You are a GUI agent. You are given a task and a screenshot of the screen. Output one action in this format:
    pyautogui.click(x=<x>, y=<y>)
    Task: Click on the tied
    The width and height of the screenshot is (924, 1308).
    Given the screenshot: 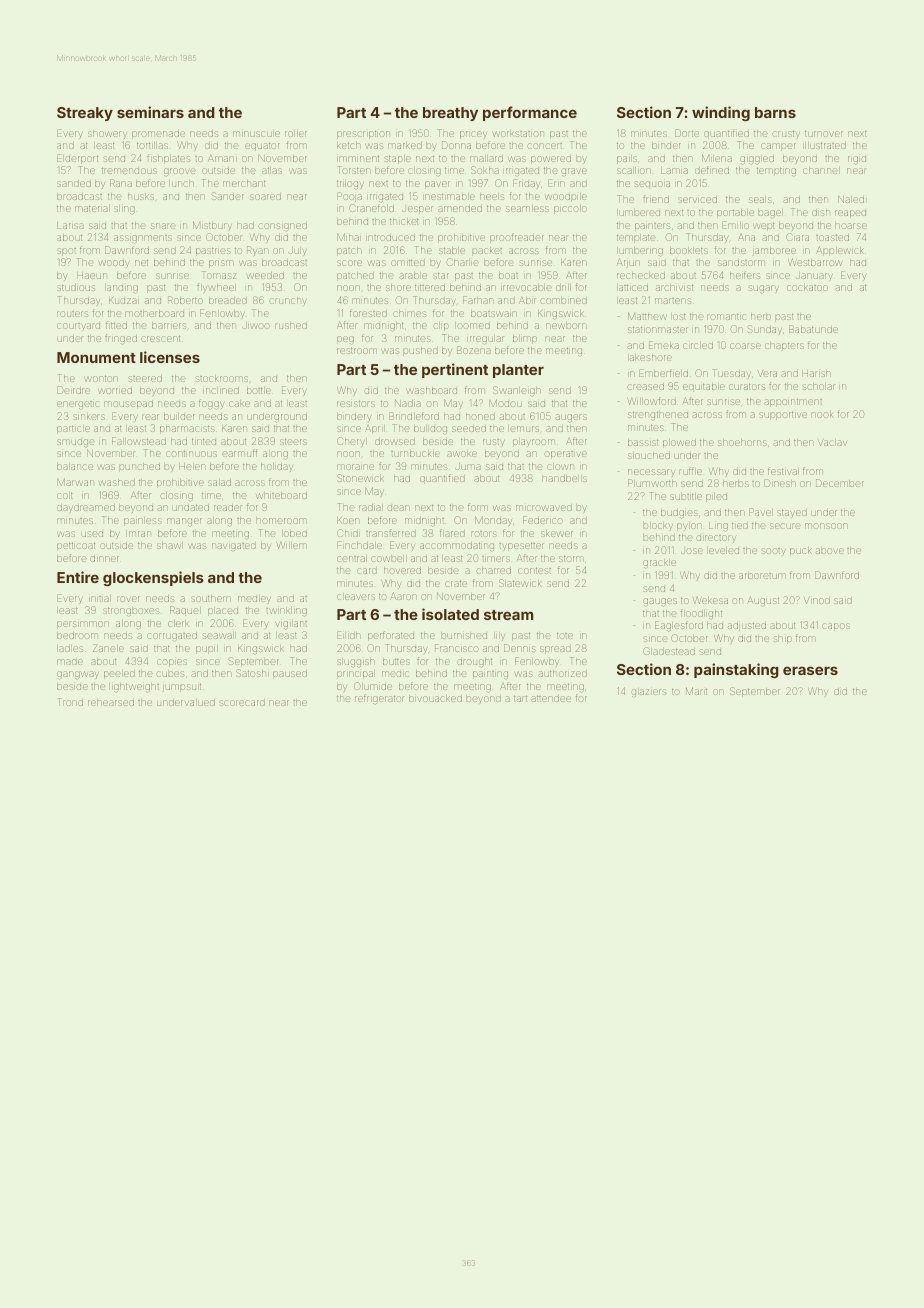 What is the action you would take?
    pyautogui.click(x=740, y=526)
